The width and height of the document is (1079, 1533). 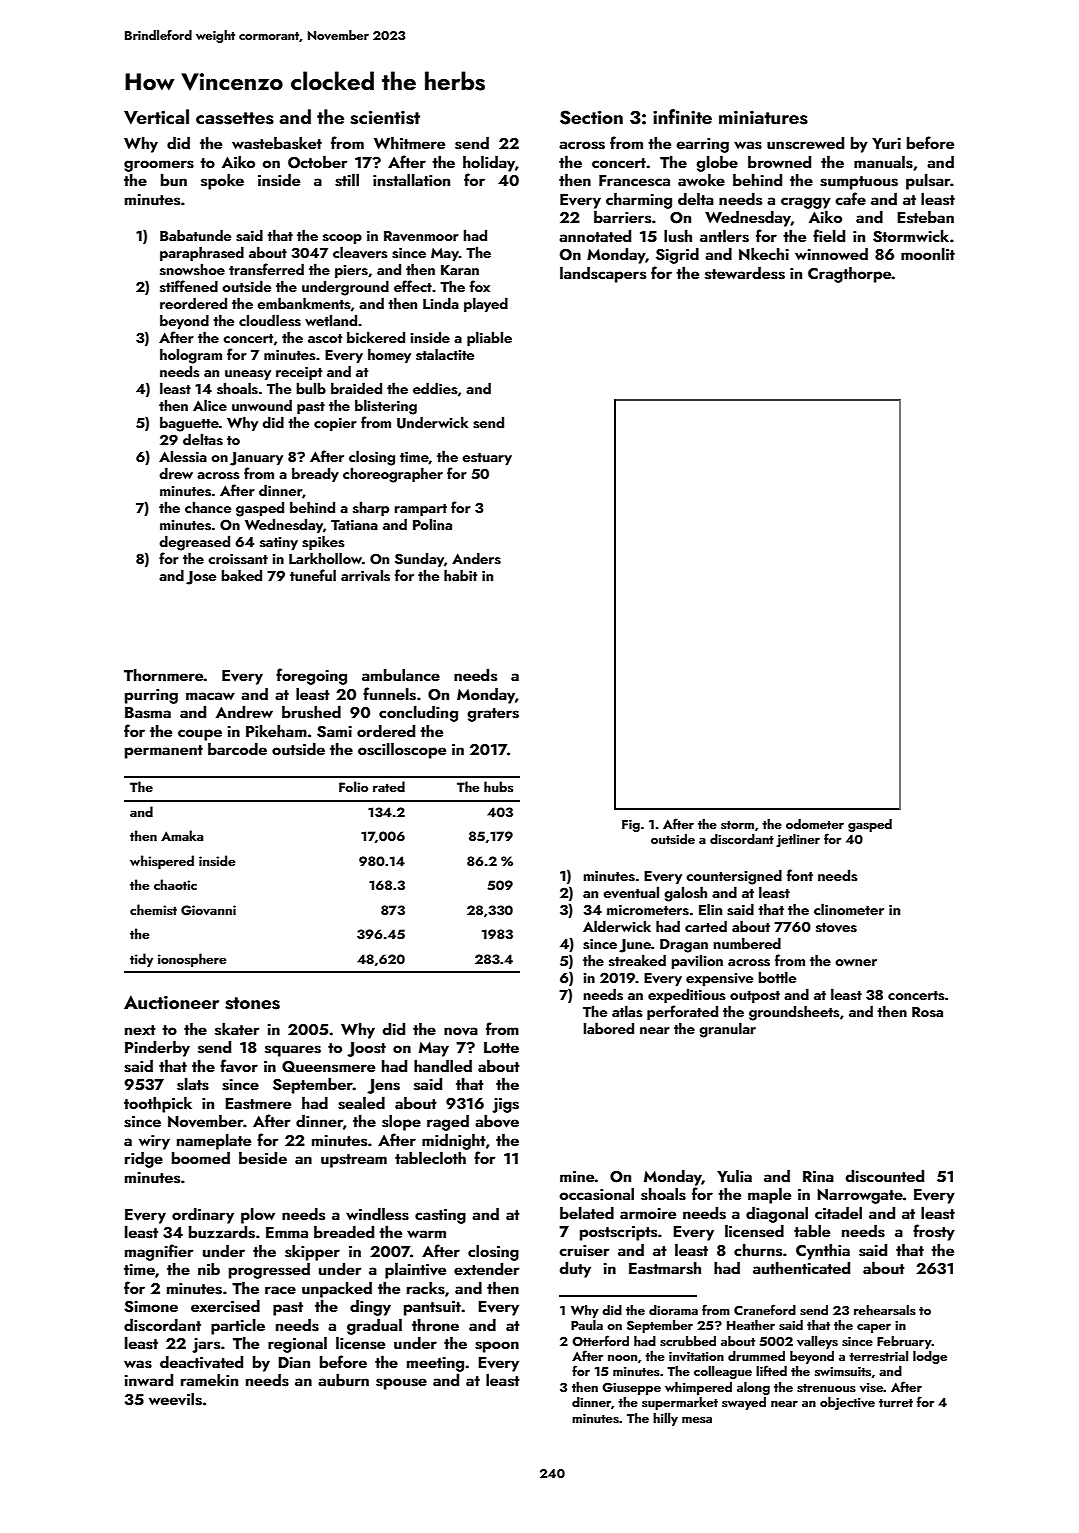 I want to click on degreased, so click(x=194, y=543).
